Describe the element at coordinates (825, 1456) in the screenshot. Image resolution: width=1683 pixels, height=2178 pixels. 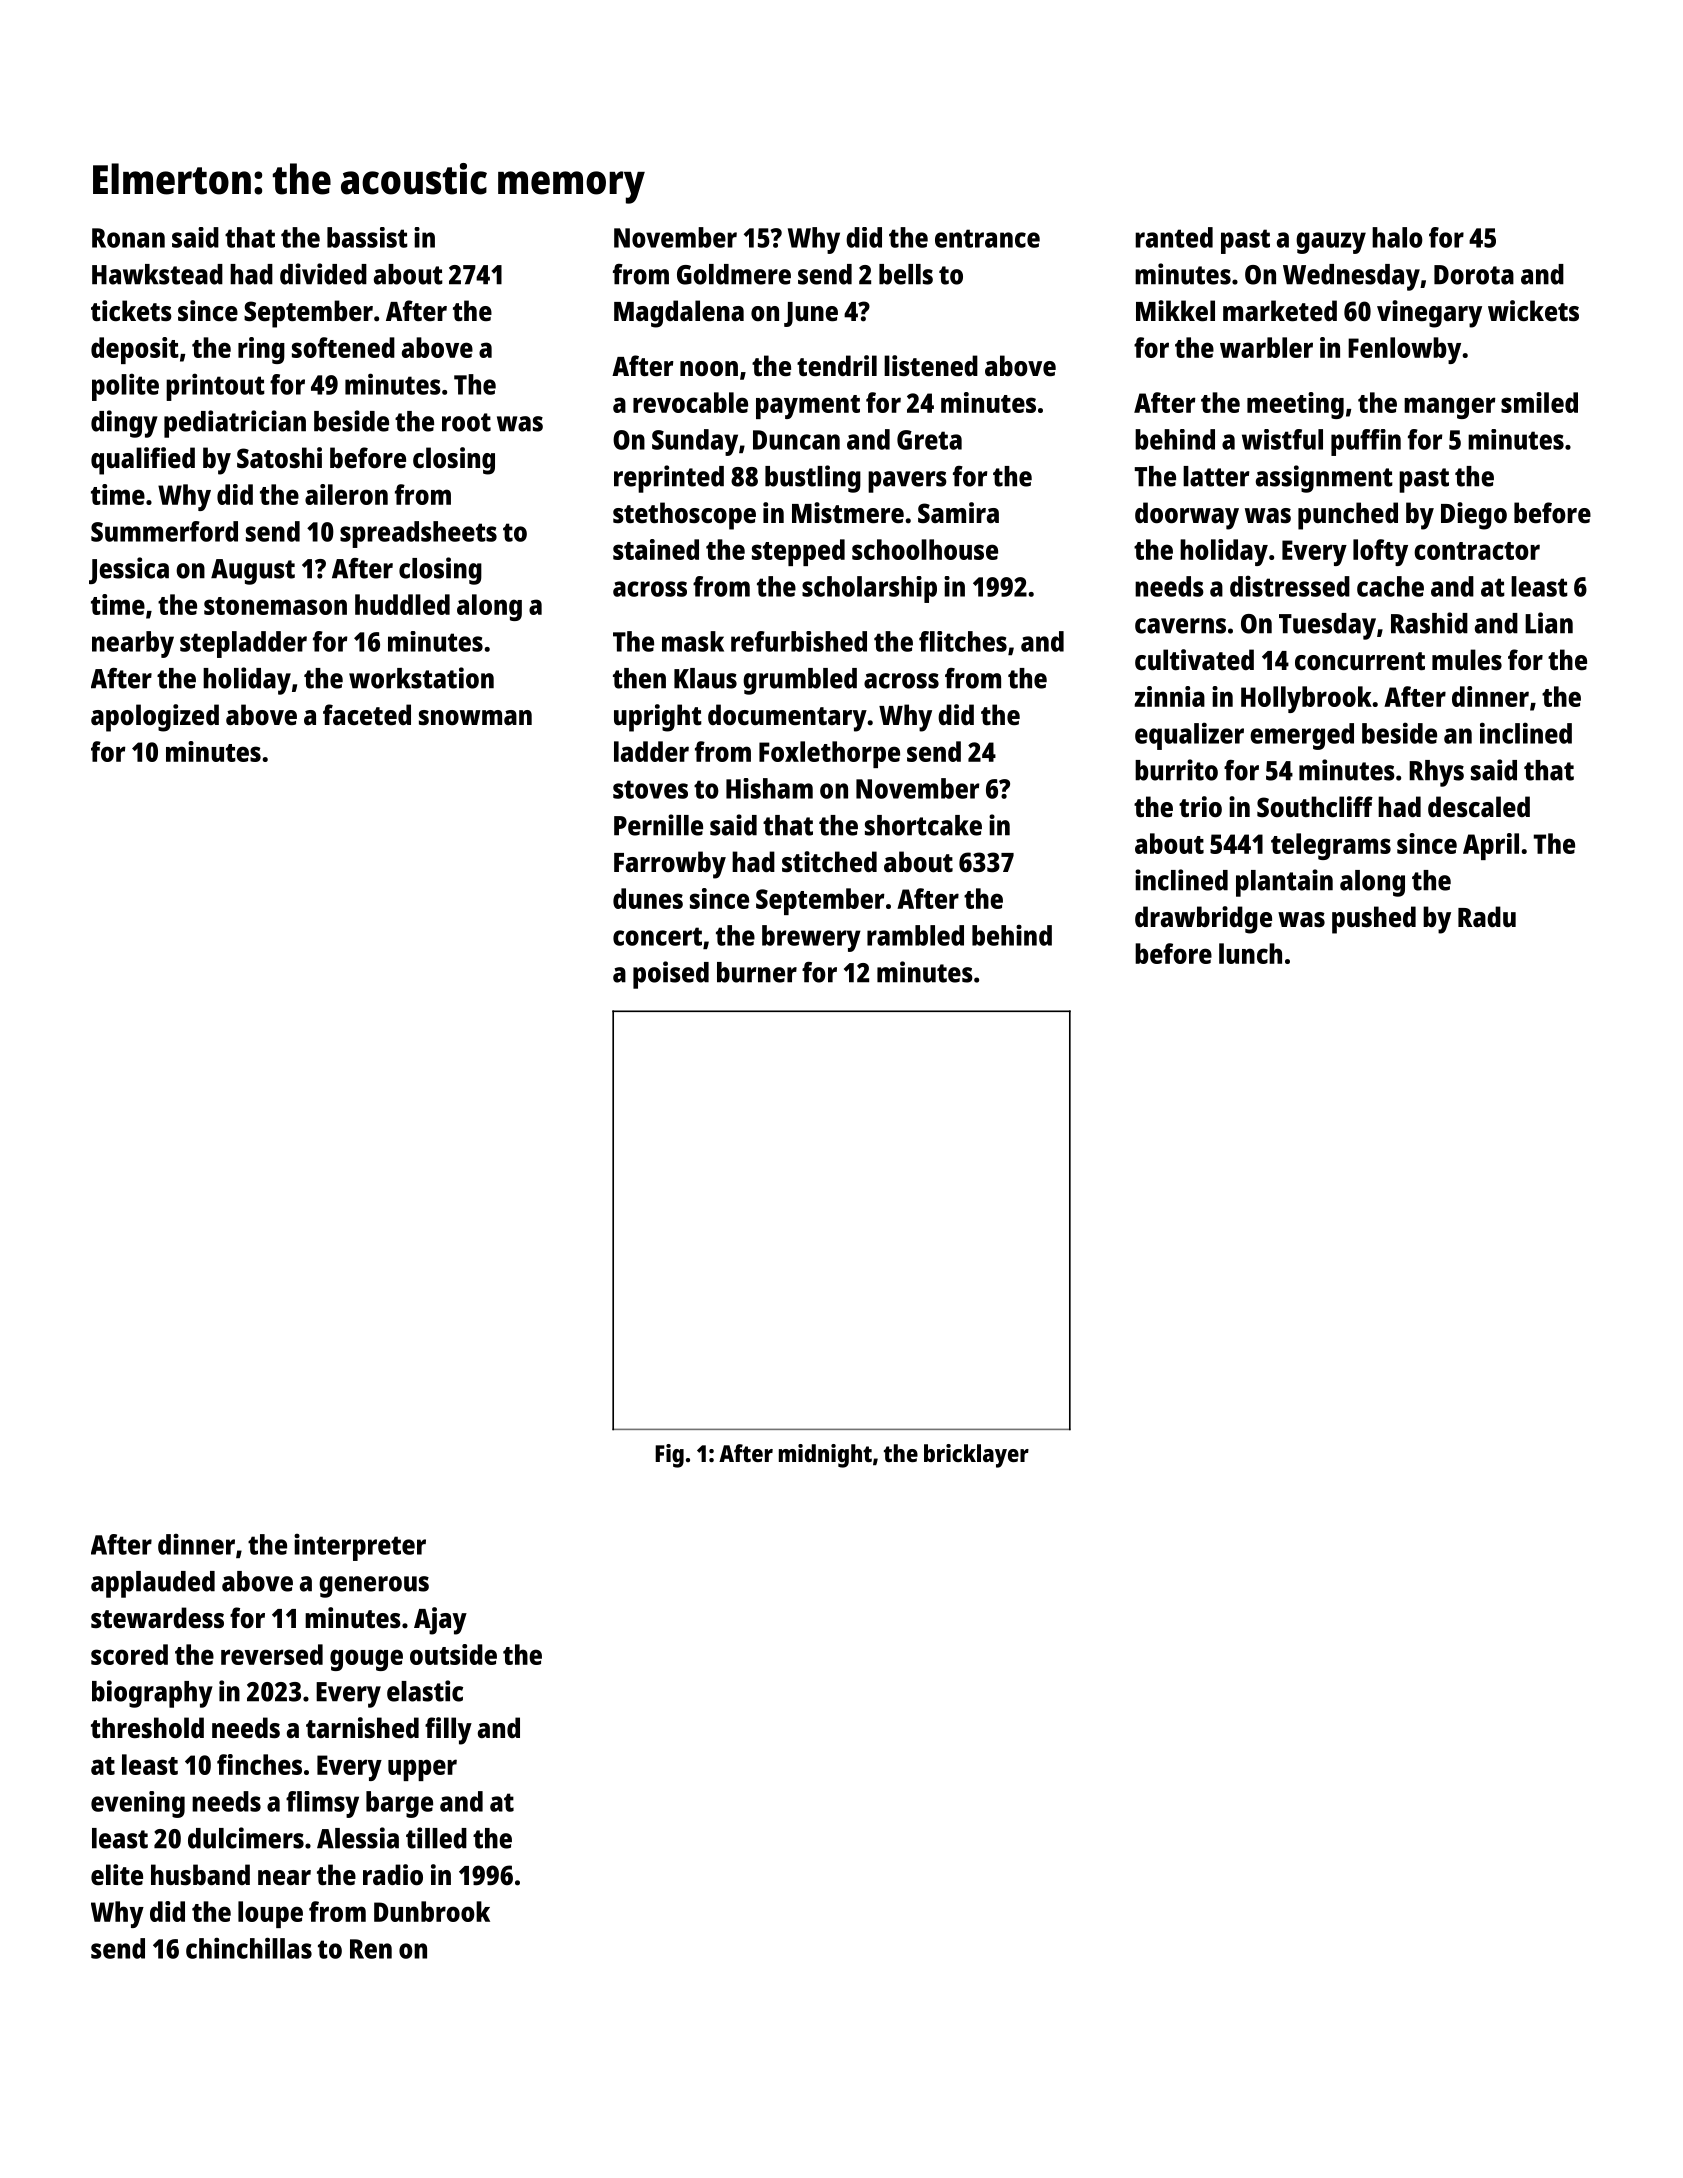
I see `midnight` at that location.
